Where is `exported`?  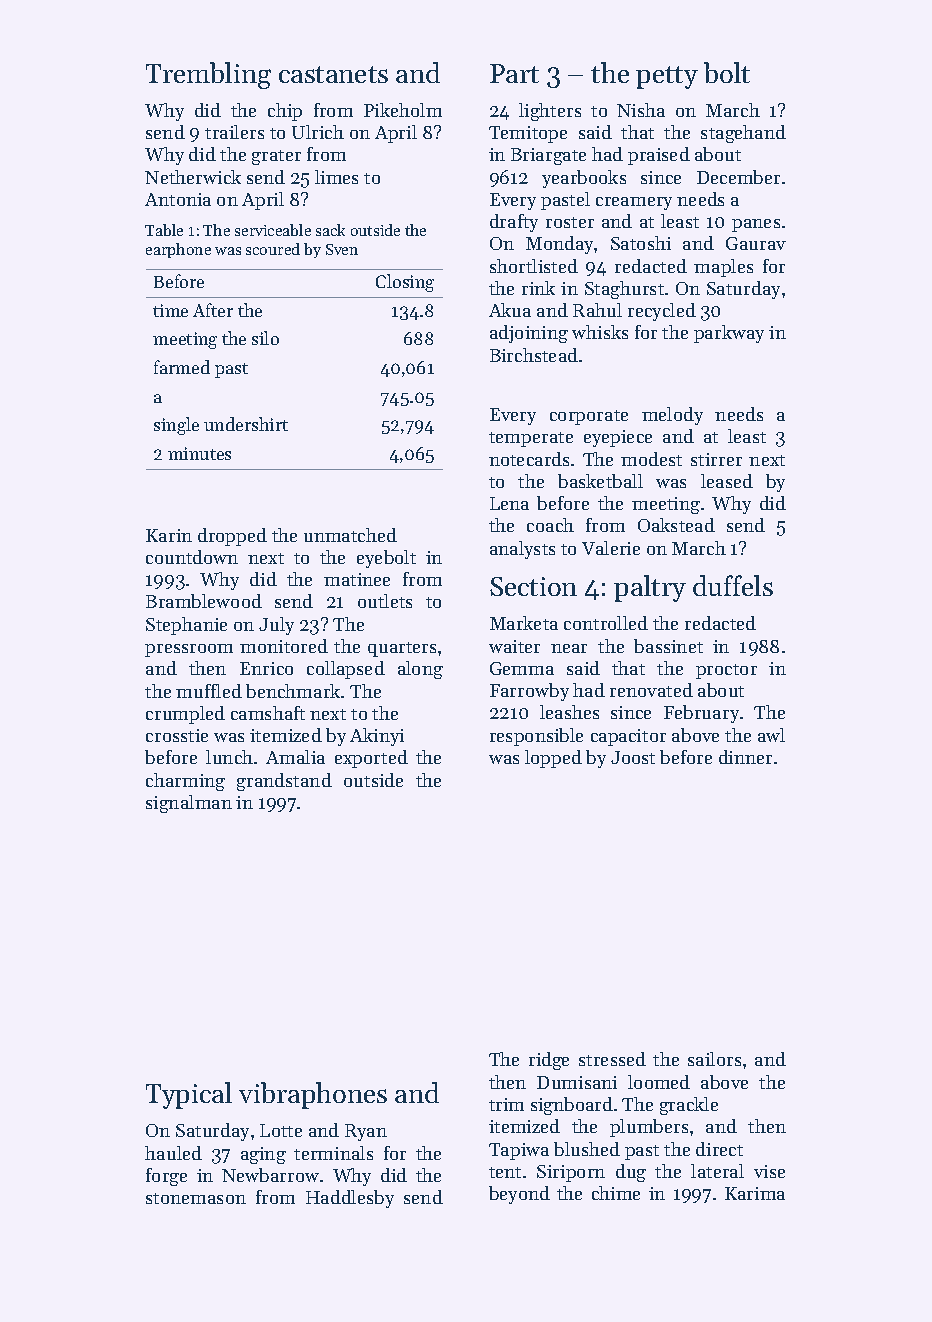 exported is located at coordinates (371, 759).
